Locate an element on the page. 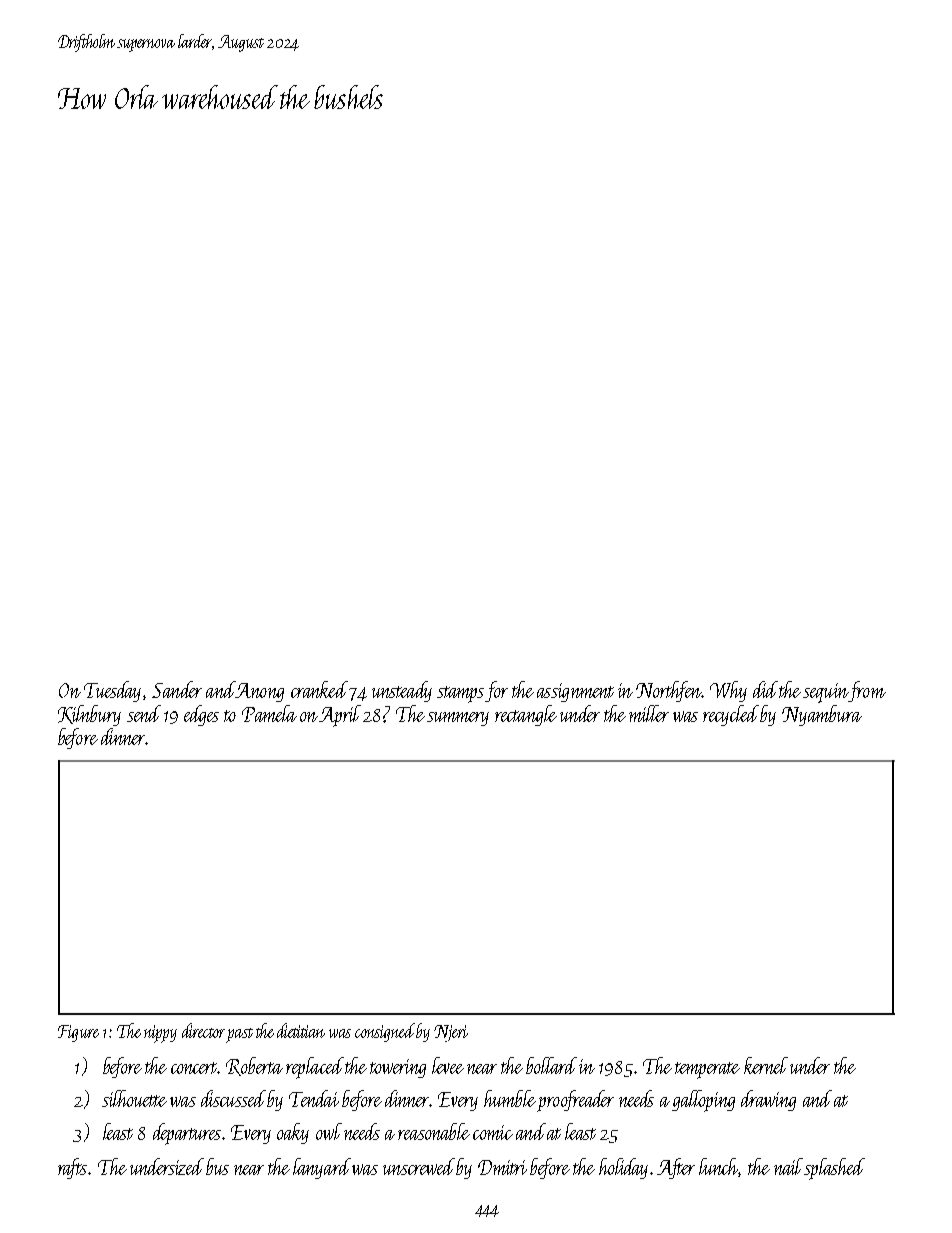 Image resolution: width=952 pixels, height=1233 pixels. assignment is located at coordinates (575, 692).
